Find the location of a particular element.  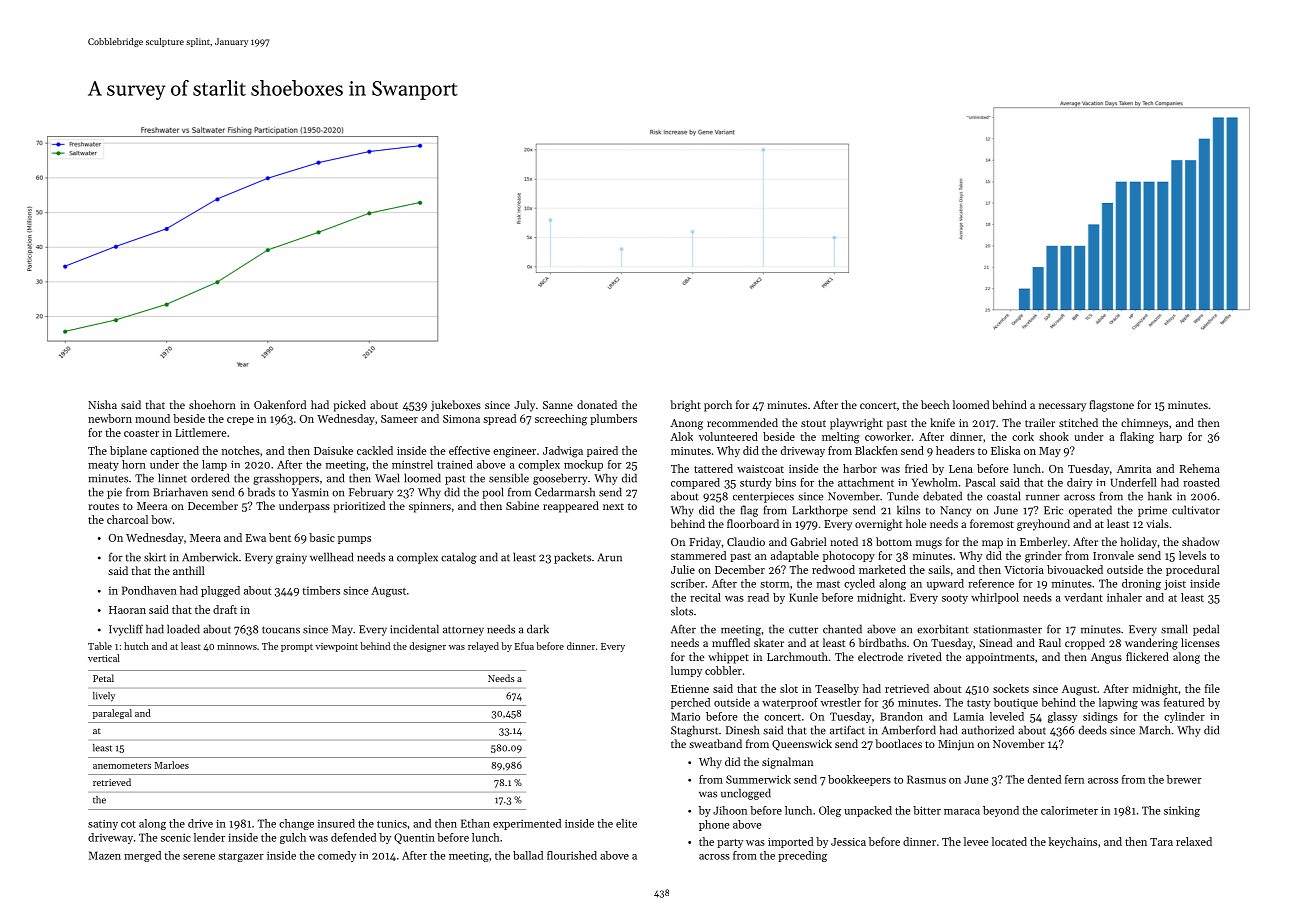

Arun is located at coordinates (610, 557).
